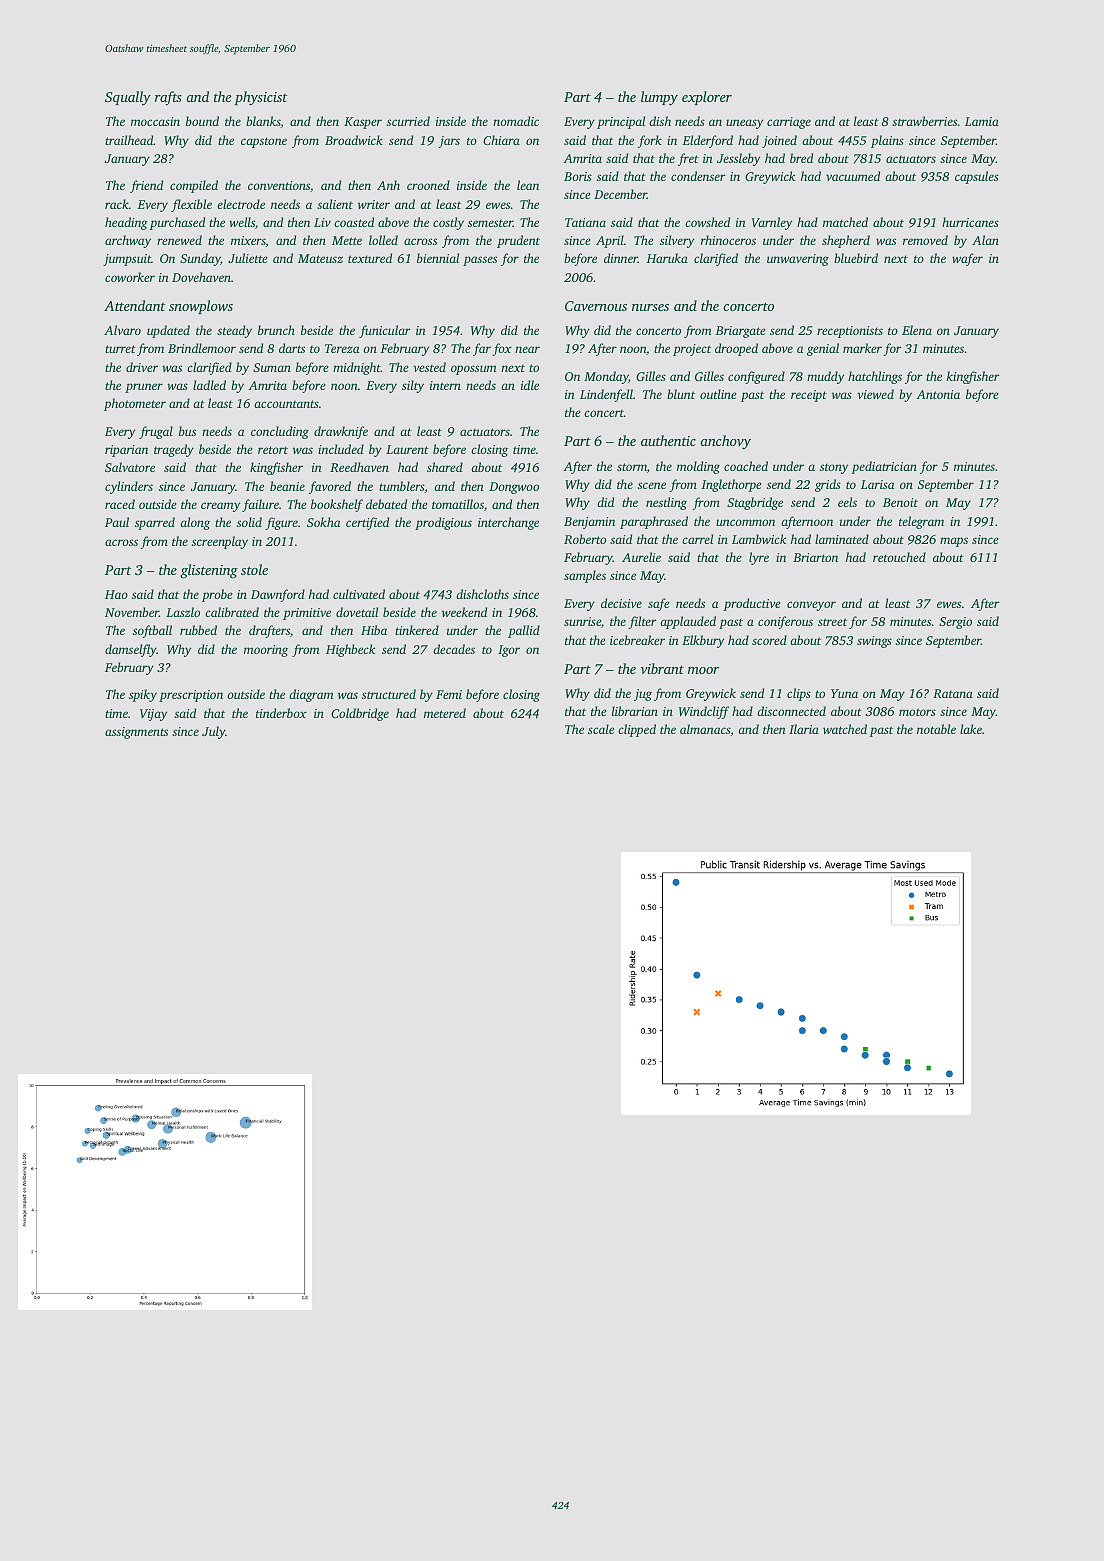 This screenshot has height=1561, width=1104. What do you see at coordinates (260, 98) in the screenshot?
I see `physicist` at bounding box center [260, 98].
